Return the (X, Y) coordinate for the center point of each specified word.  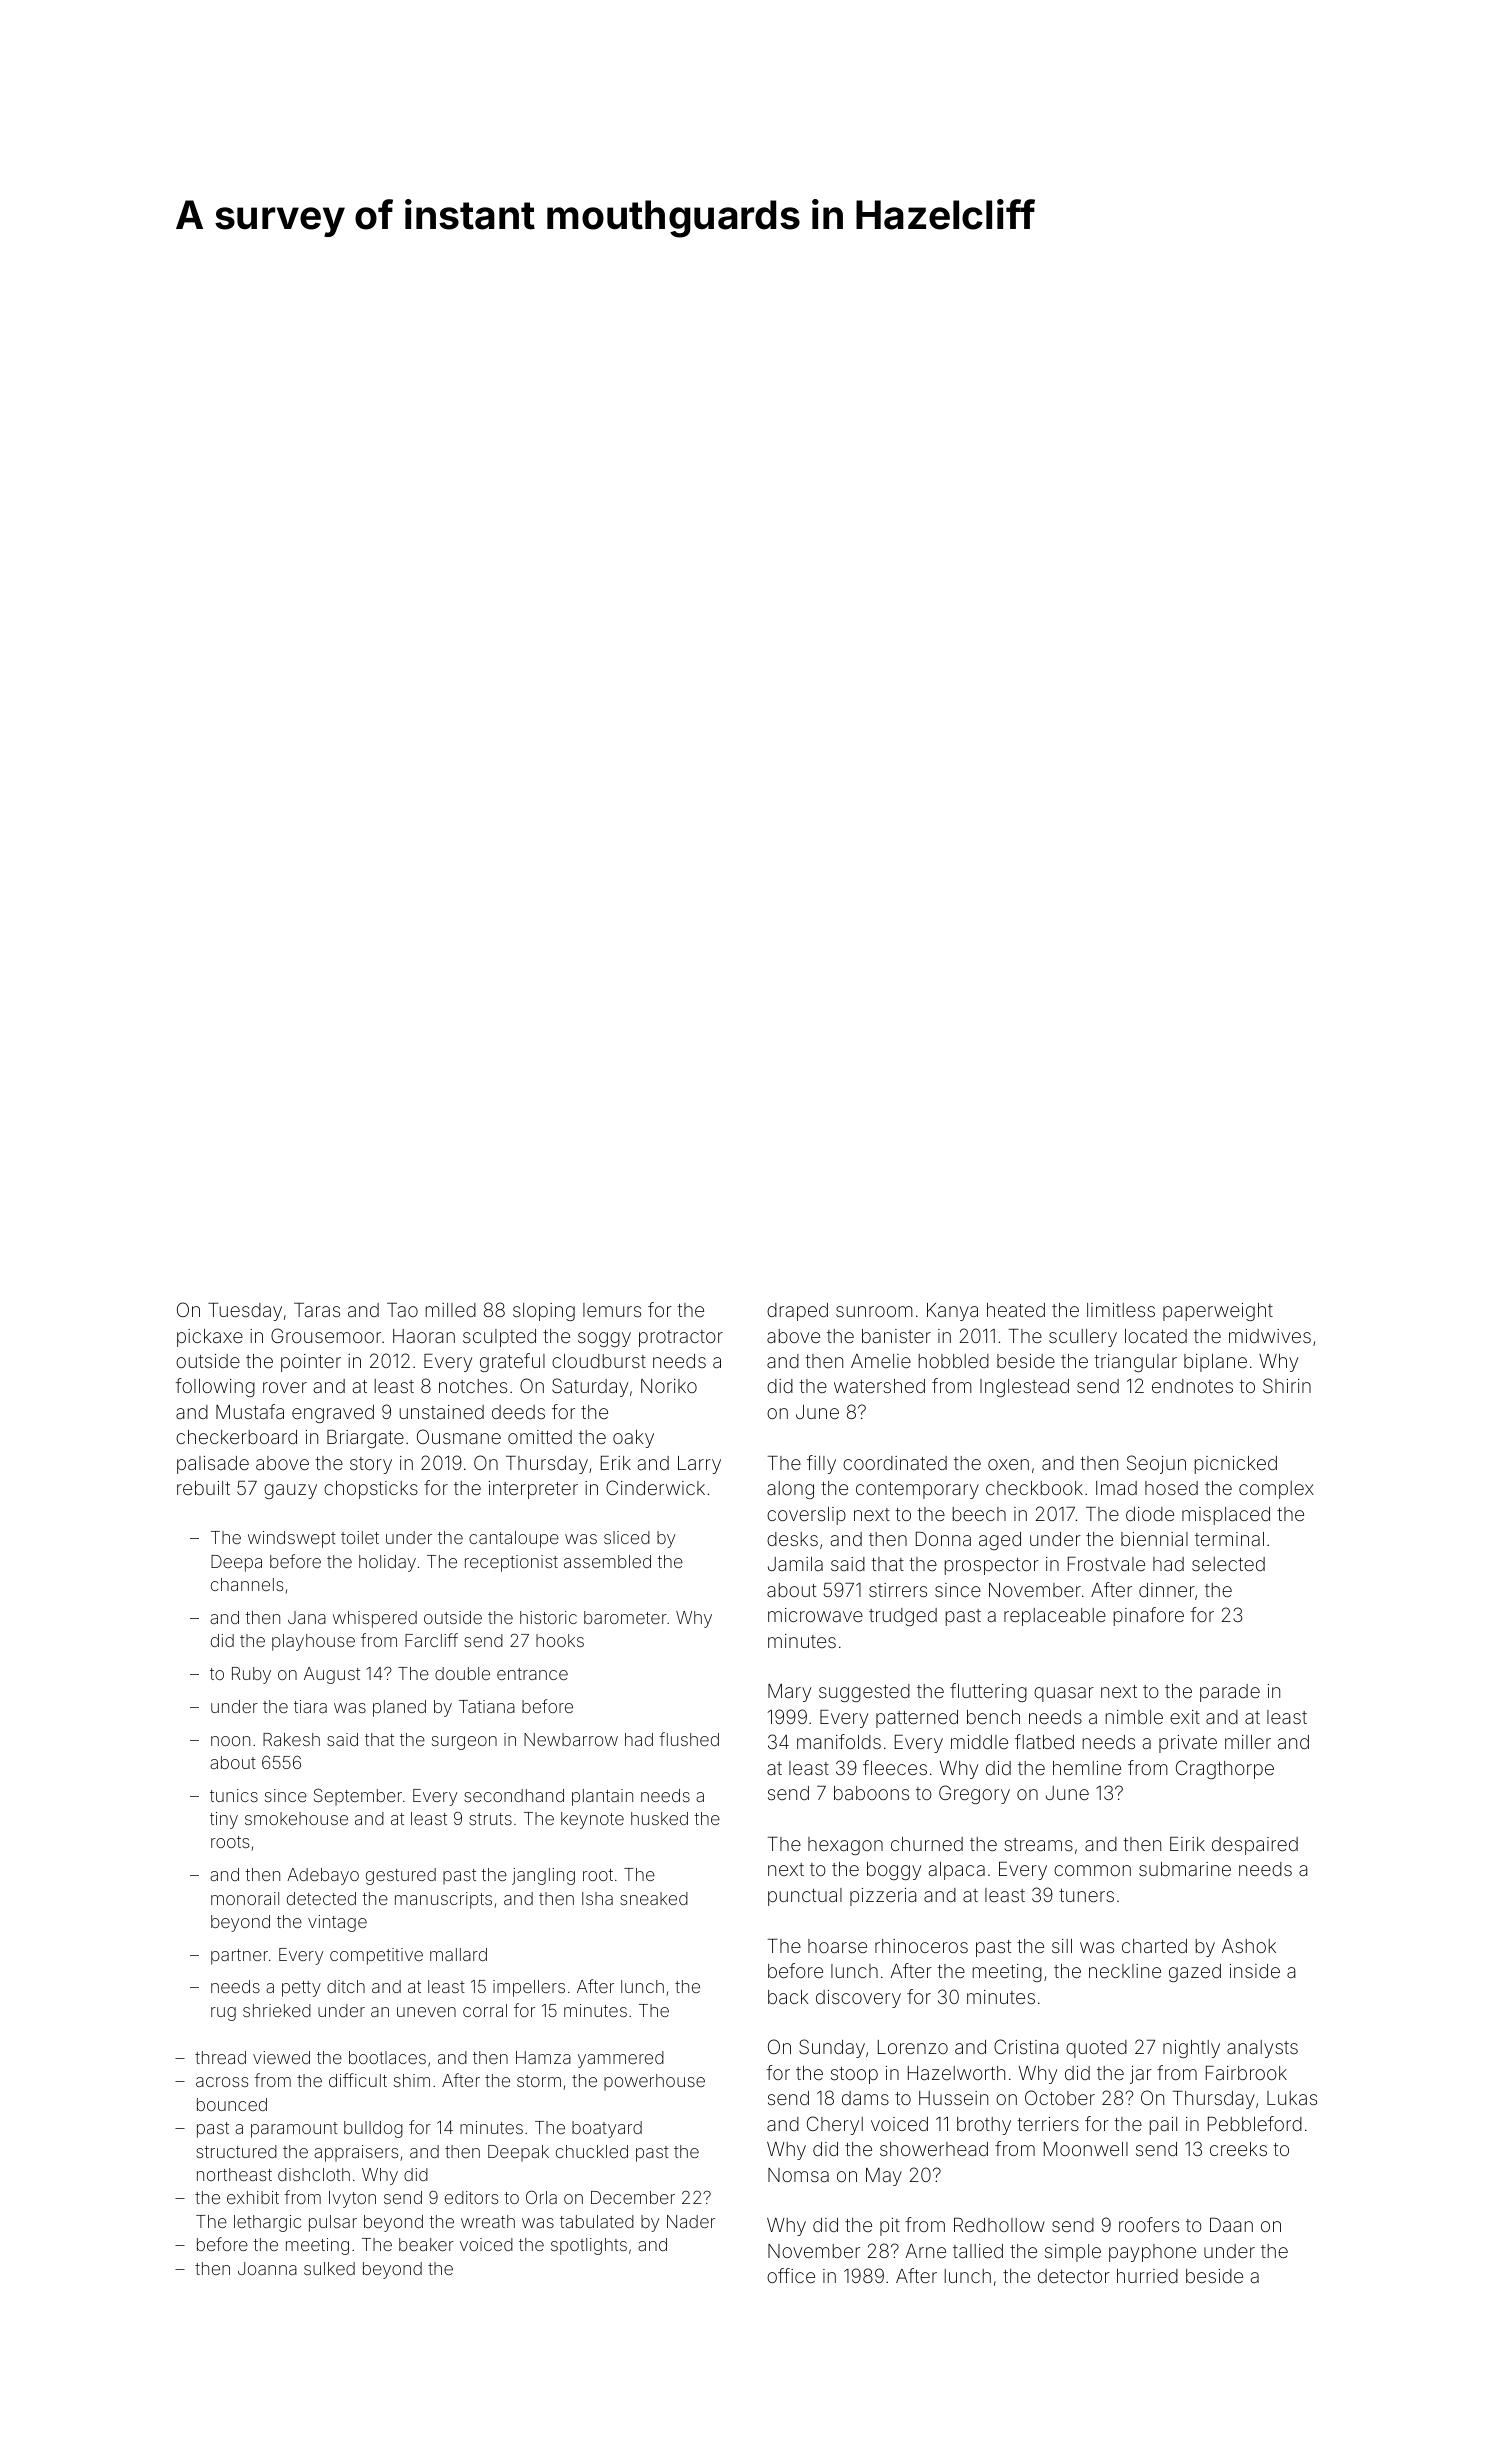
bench (993, 1717)
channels (247, 1584)
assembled (607, 1561)
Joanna (267, 2268)
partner (239, 1957)
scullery (1083, 1338)
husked (659, 1818)
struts (490, 1819)
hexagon (845, 1846)
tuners (1086, 1895)
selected (1228, 1564)
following (215, 1387)
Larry (699, 1465)
